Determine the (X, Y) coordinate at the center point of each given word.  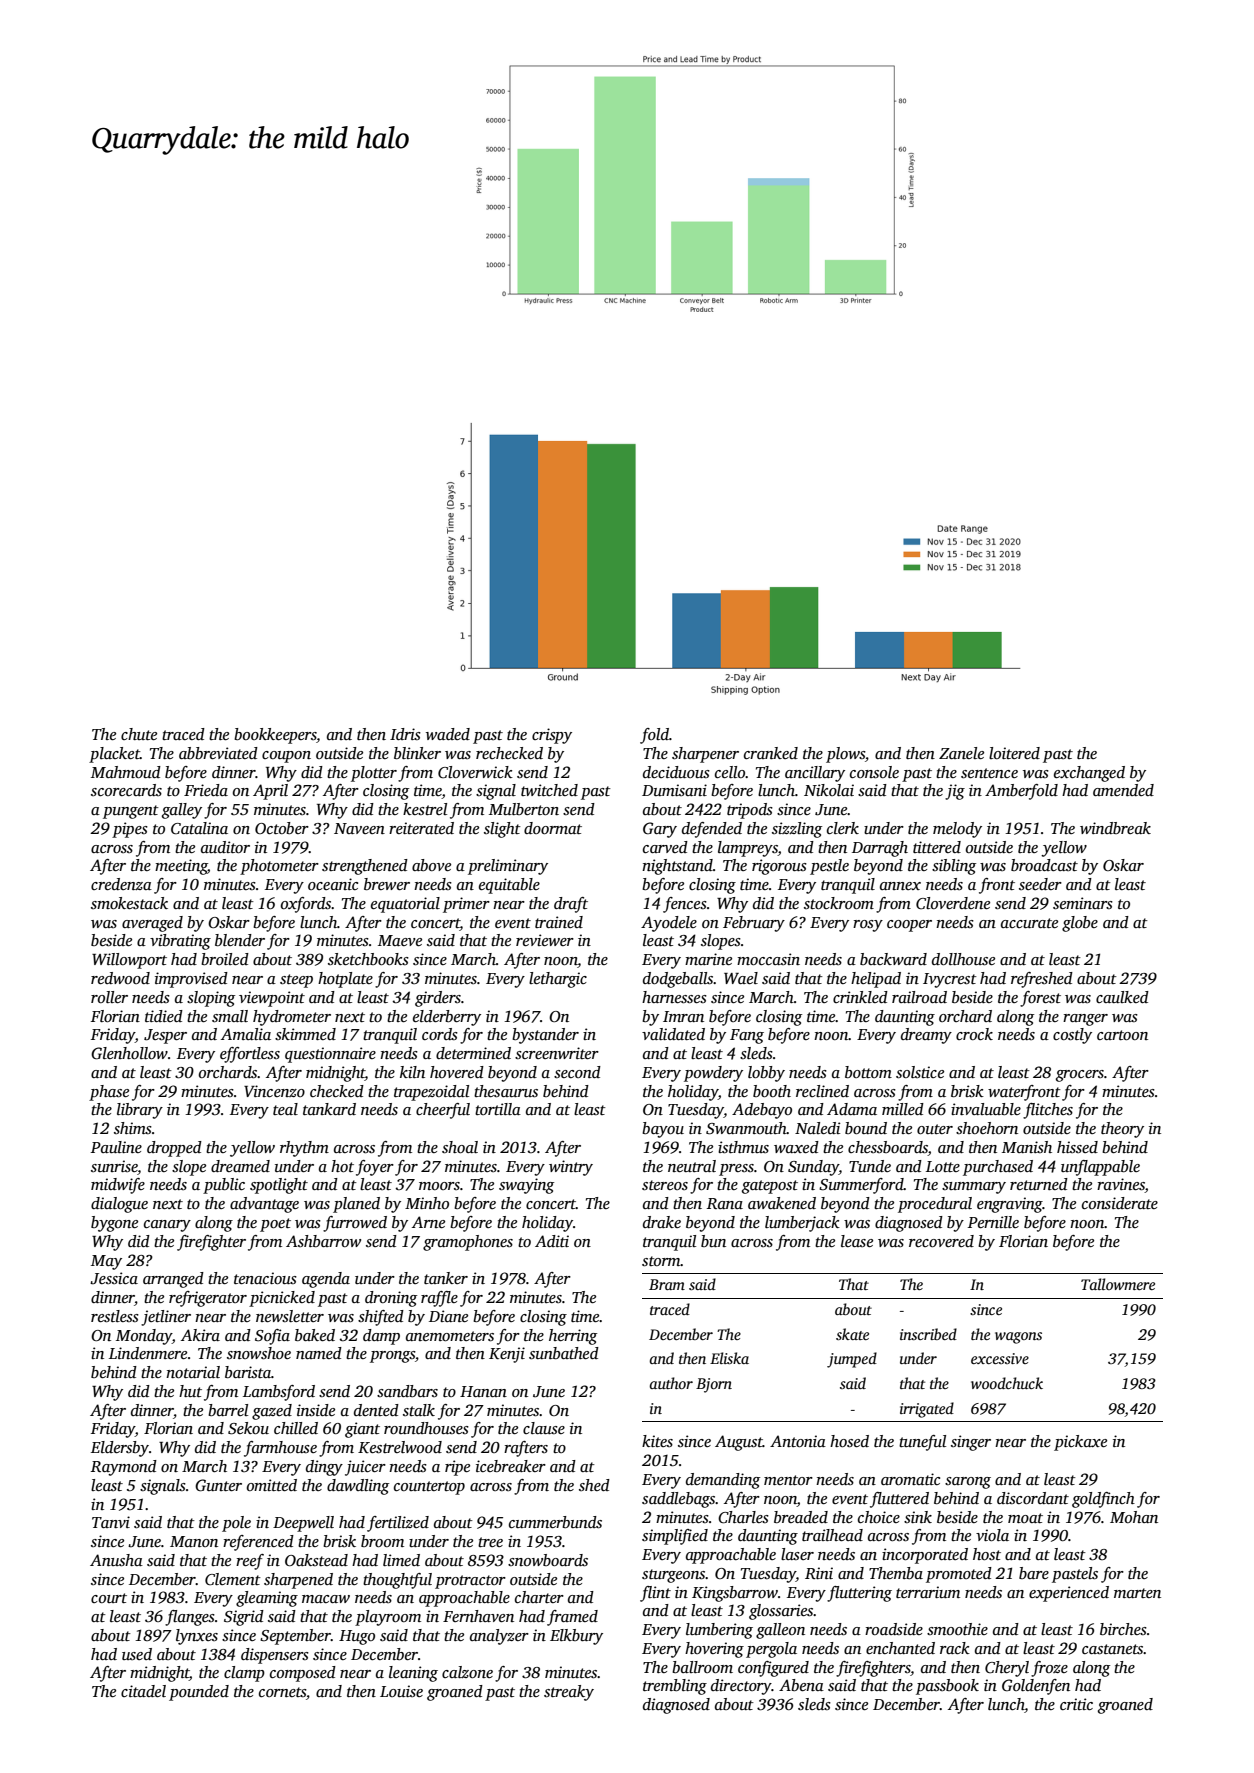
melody (957, 830)
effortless (250, 1055)
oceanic (333, 884)
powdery (713, 1074)
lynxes (197, 1637)
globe (1080, 924)
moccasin (768, 959)
